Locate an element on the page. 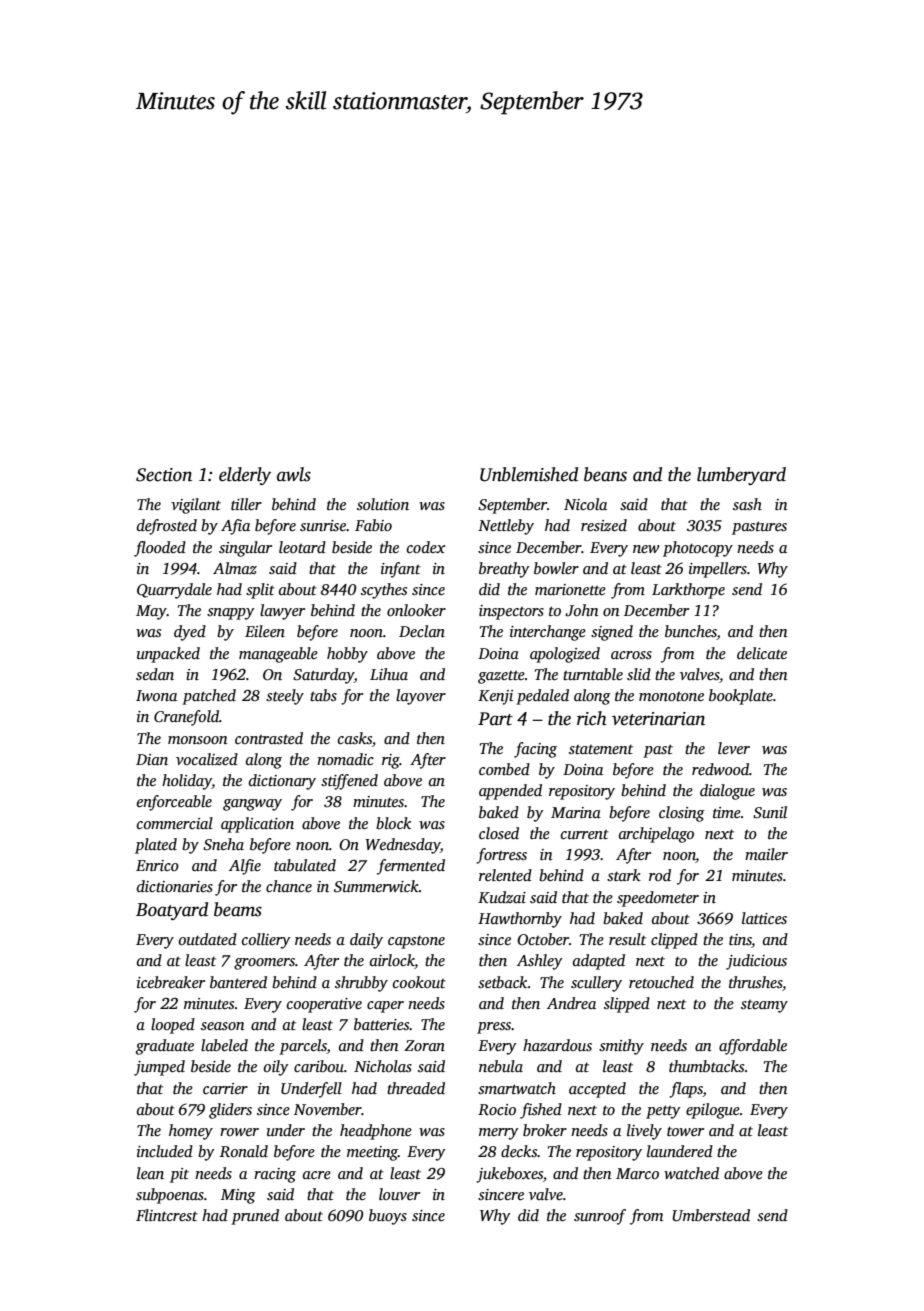  block is located at coordinates (393, 823).
